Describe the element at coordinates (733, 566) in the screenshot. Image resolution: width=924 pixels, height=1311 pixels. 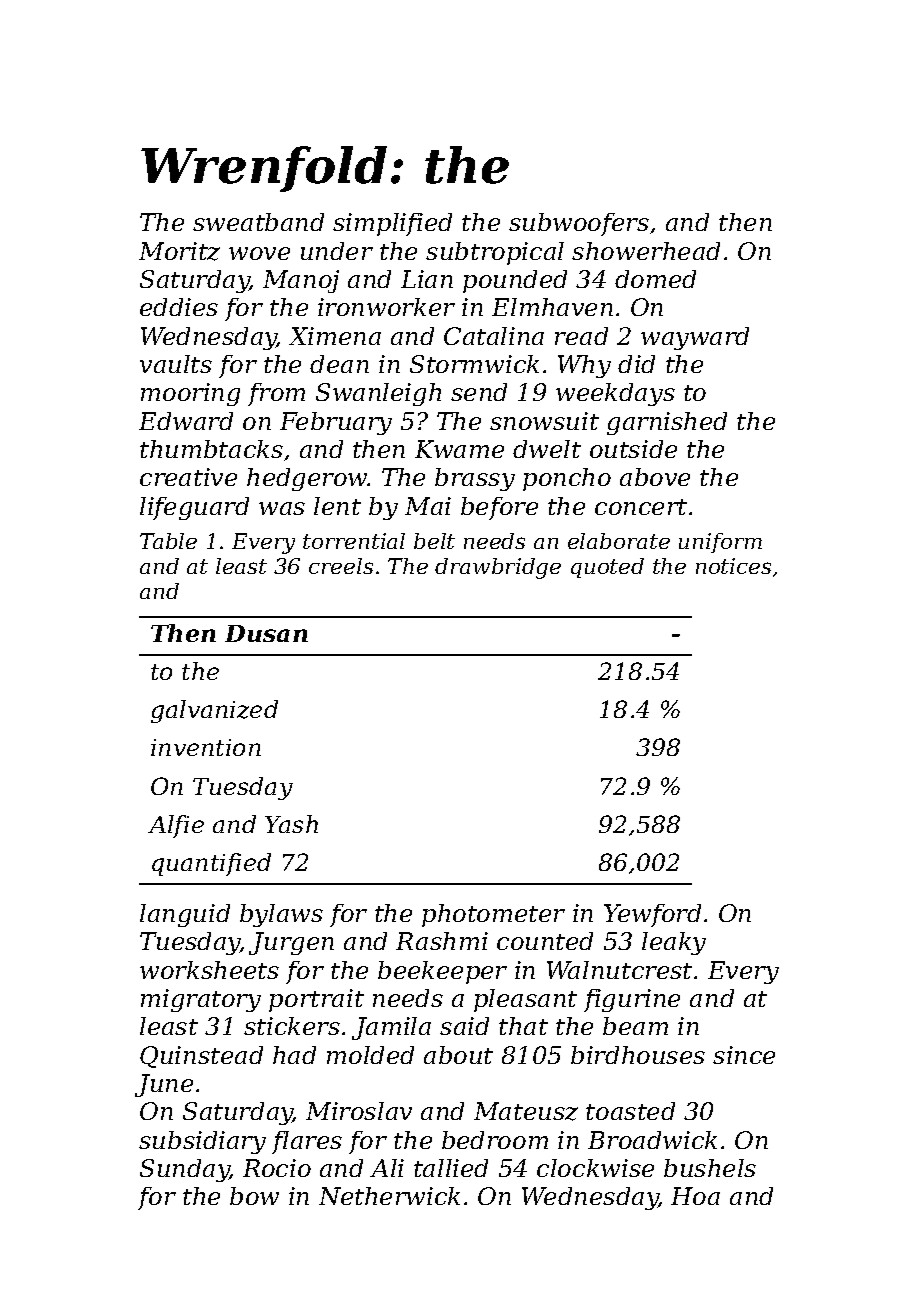
I see `notices` at that location.
